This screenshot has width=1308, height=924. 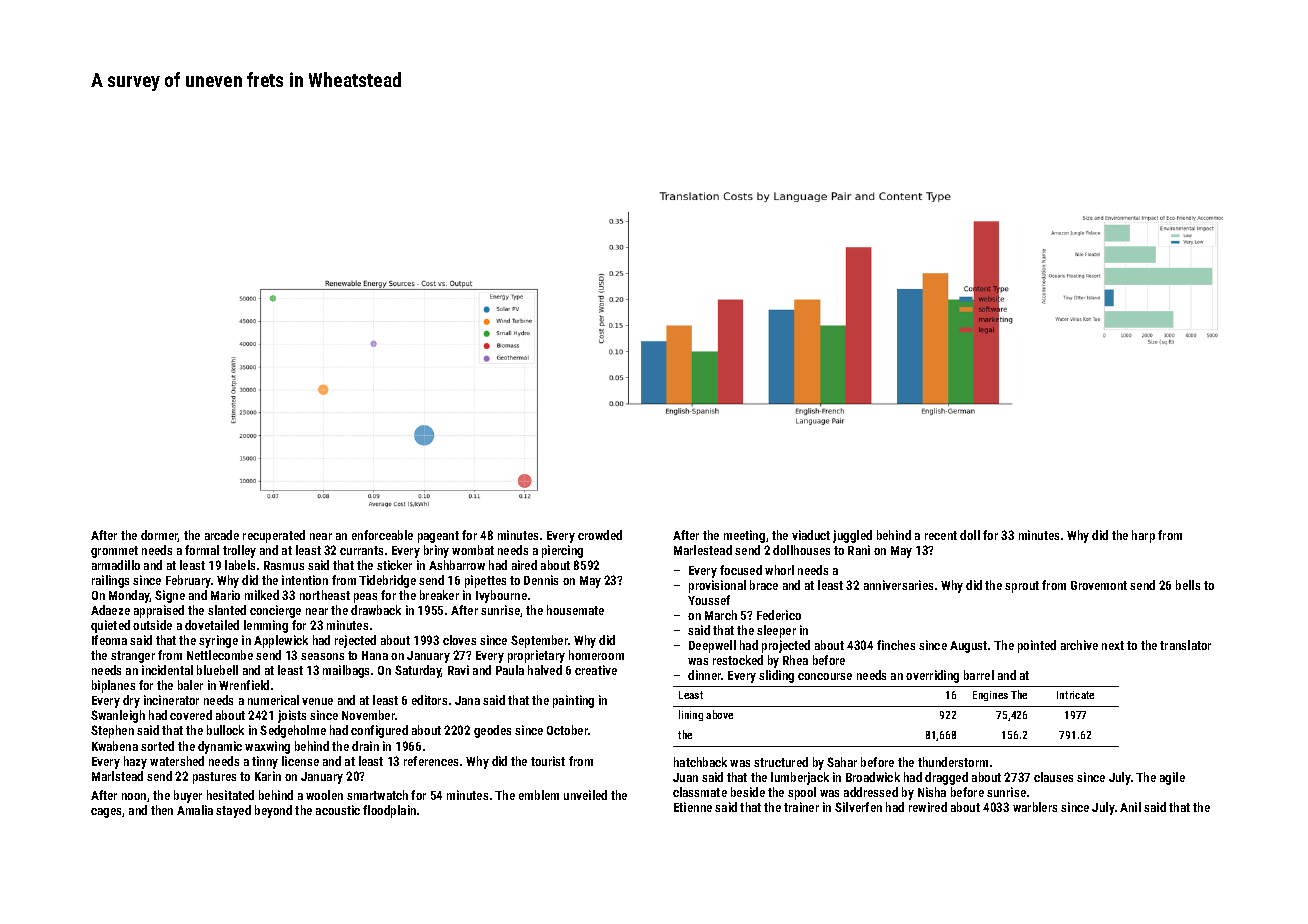 I want to click on beyond, so click(x=273, y=811).
